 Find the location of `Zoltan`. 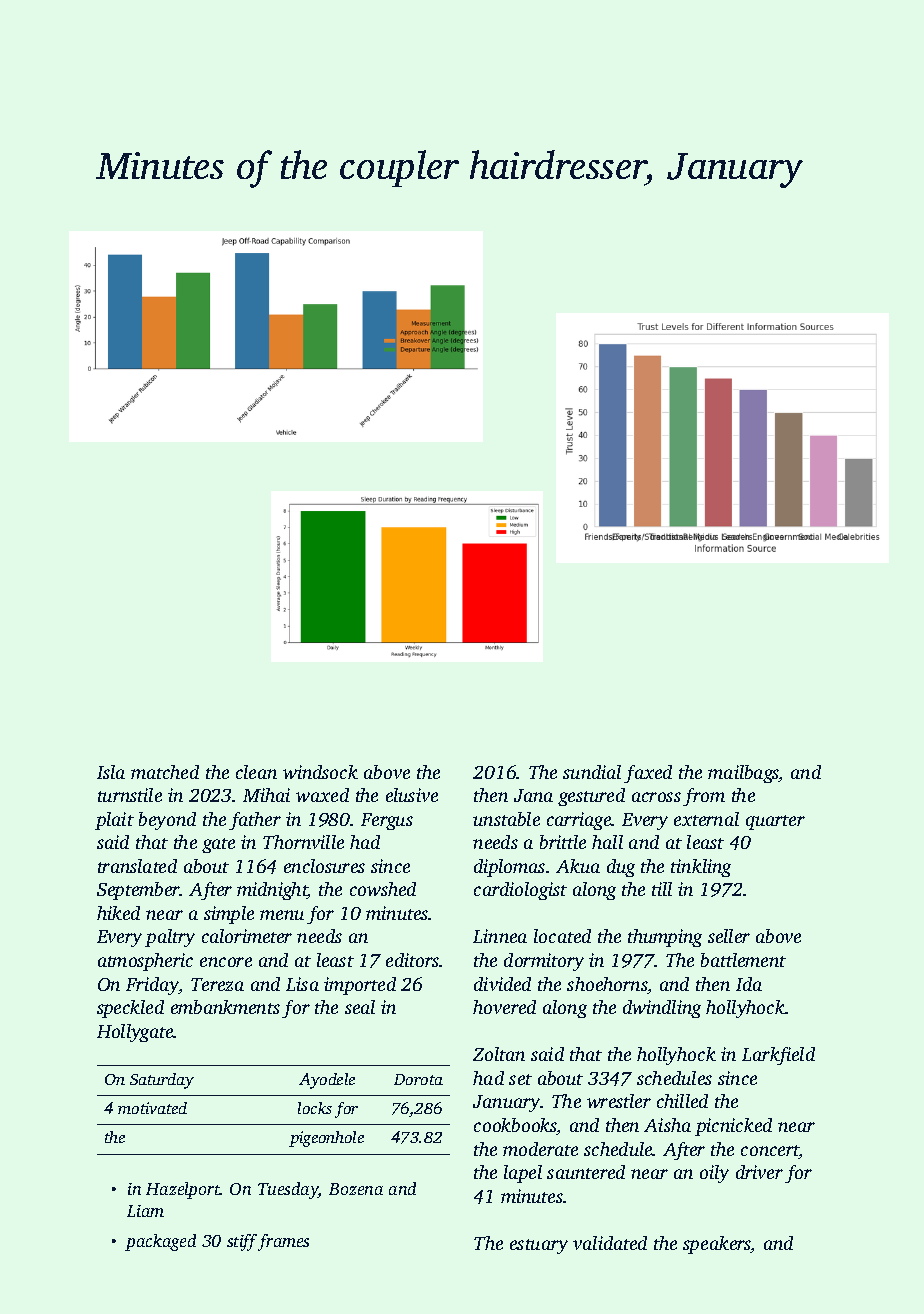

Zoltan is located at coordinates (499, 1054).
